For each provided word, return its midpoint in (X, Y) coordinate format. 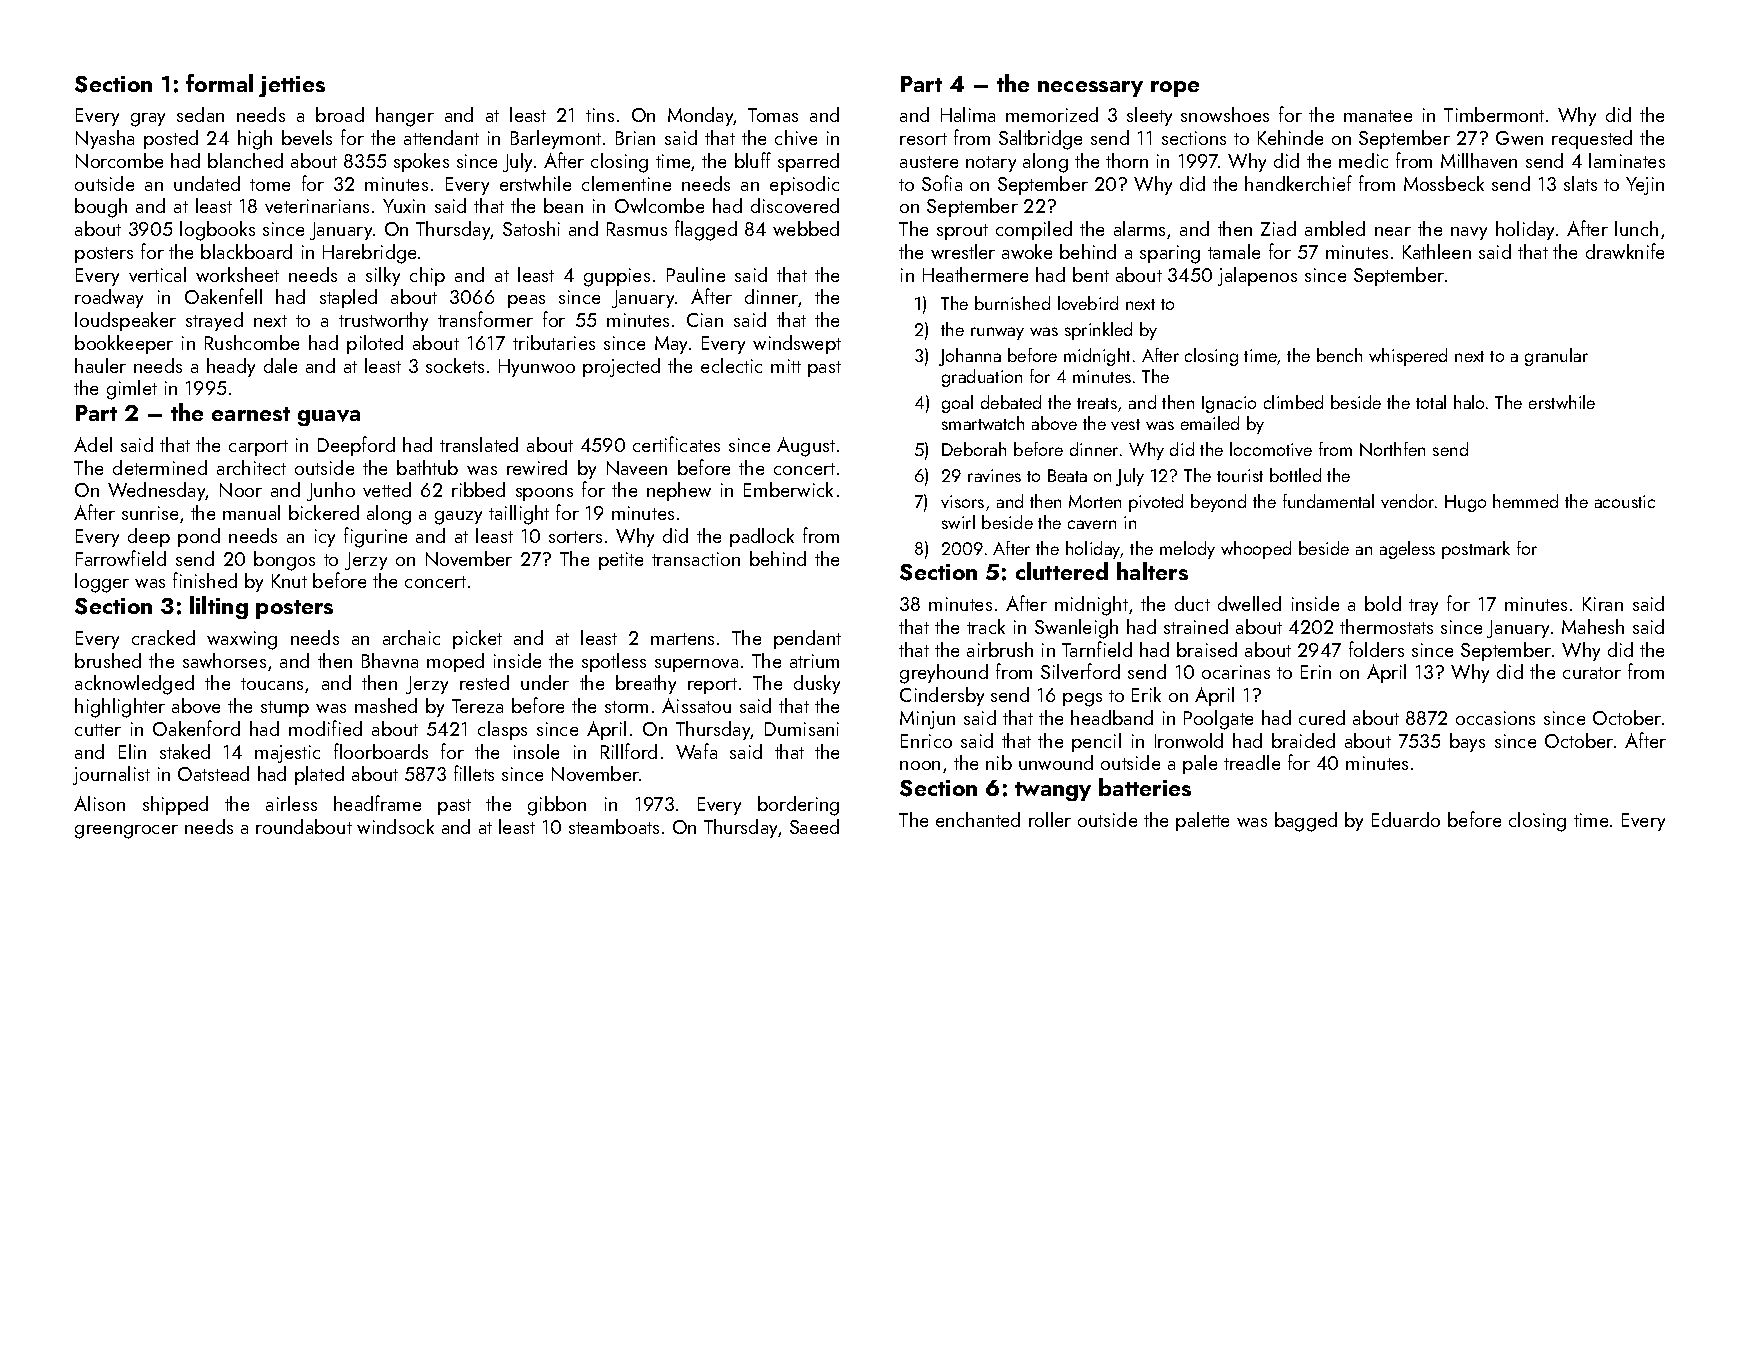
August (806, 447)
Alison (99, 803)
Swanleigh (1076, 629)
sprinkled (1098, 331)
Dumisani (802, 729)
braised (1207, 649)
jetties (292, 86)
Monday (701, 116)
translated (479, 444)
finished (205, 580)
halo (1469, 402)
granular (1556, 357)
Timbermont (1494, 114)
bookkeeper (124, 344)
